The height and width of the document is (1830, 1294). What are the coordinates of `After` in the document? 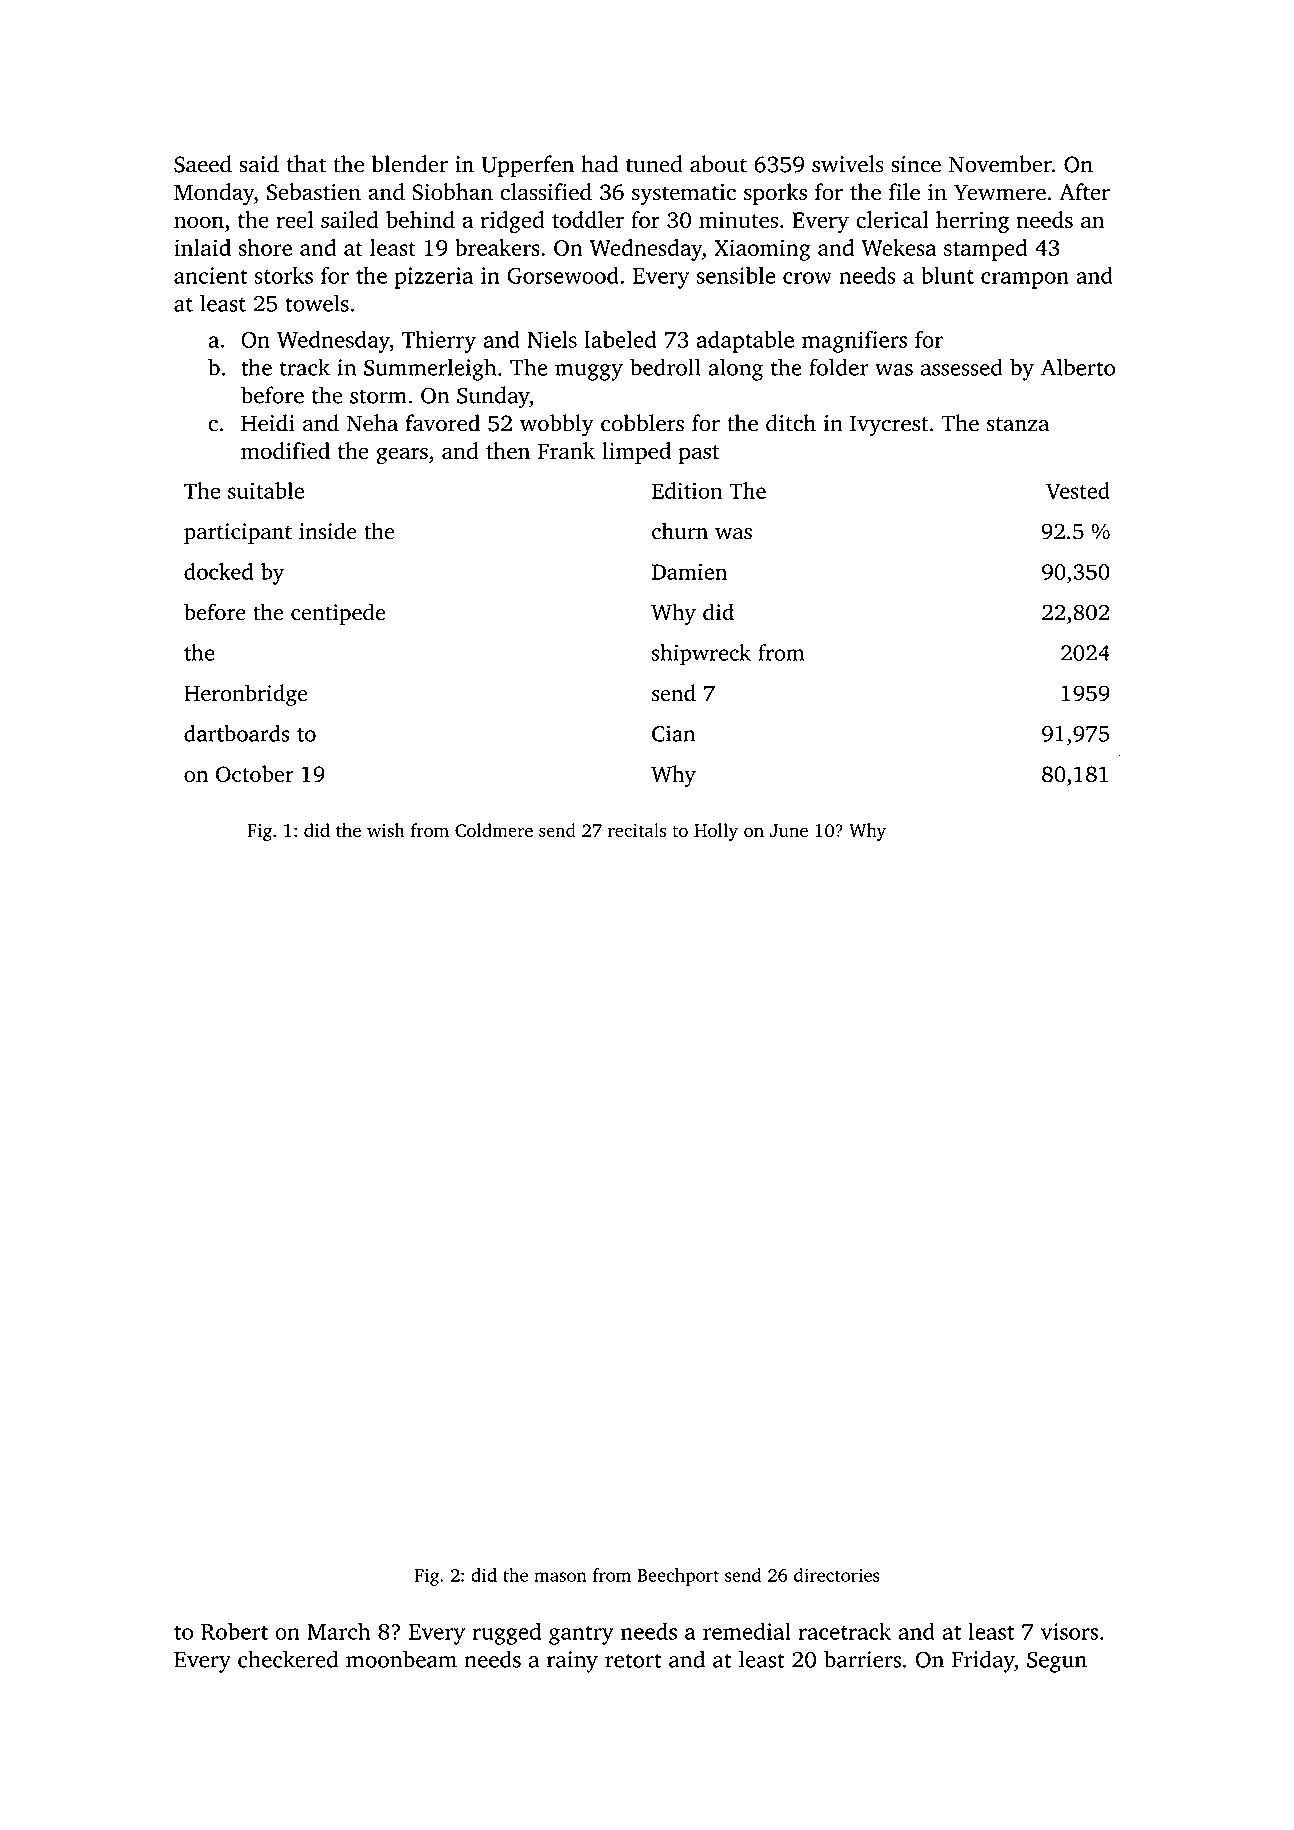 It's located at (1084, 192).
